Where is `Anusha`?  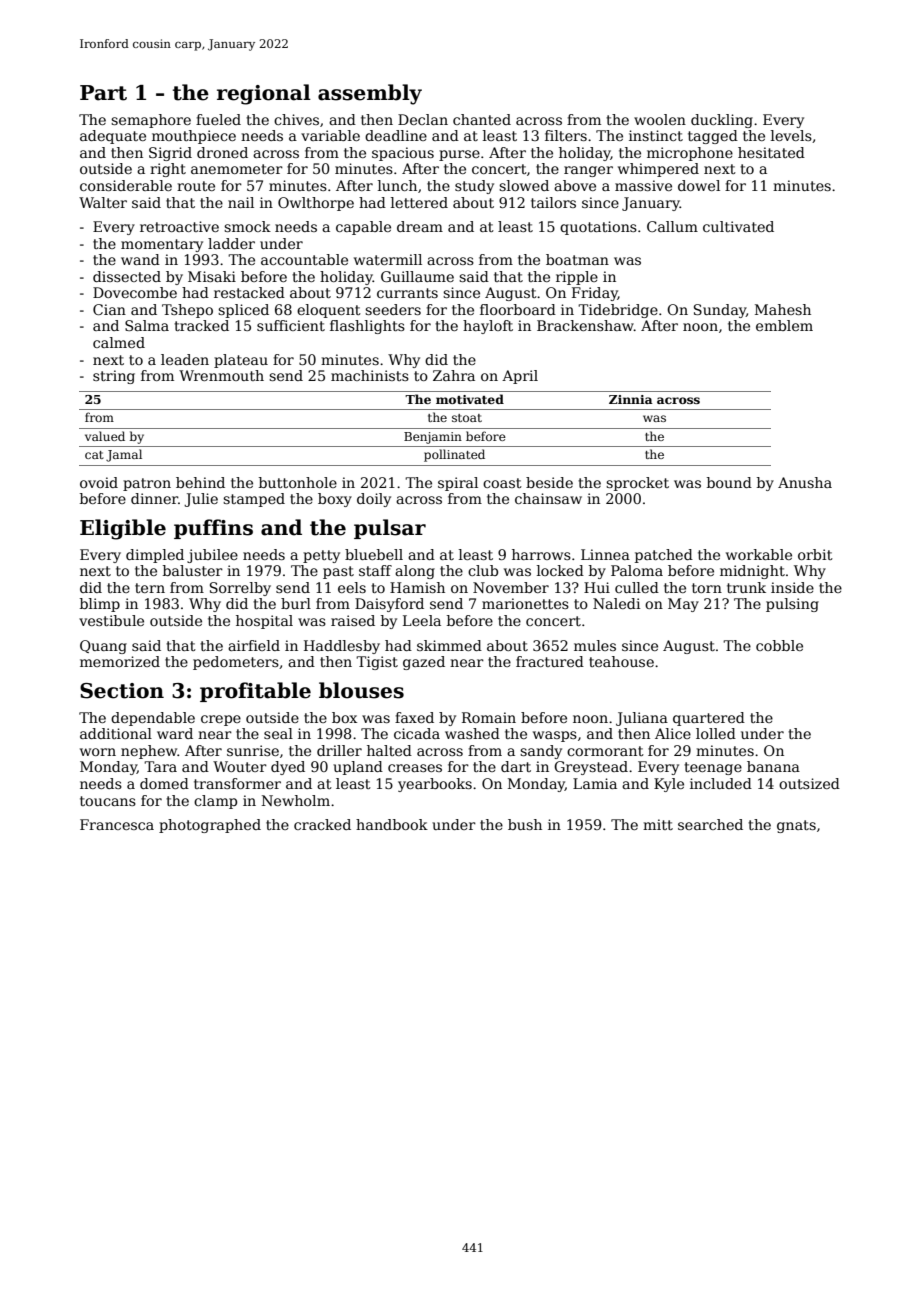
Anusha is located at coordinates (805, 482).
